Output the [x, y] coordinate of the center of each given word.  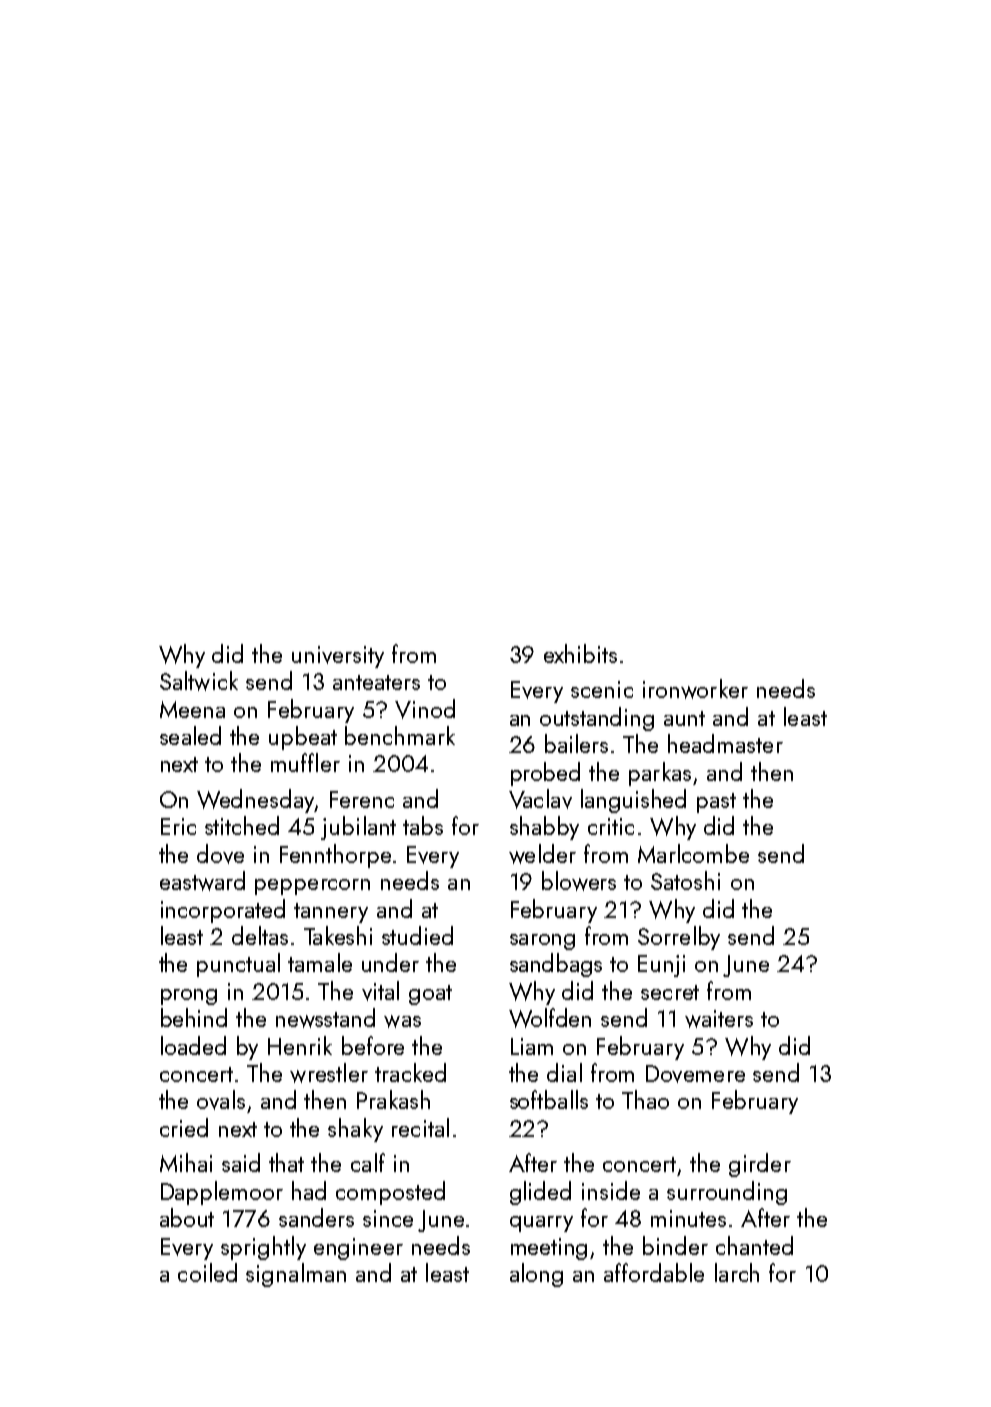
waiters [719, 1019]
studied [417, 935]
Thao [645, 1099]
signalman [296, 1275]
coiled [207, 1272]
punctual [238, 965]
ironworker [695, 689]
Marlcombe [693, 853]
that [286, 1162]
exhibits [580, 653]
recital [420, 1127]
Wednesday [256, 801]
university [338, 657]
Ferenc [362, 799]
